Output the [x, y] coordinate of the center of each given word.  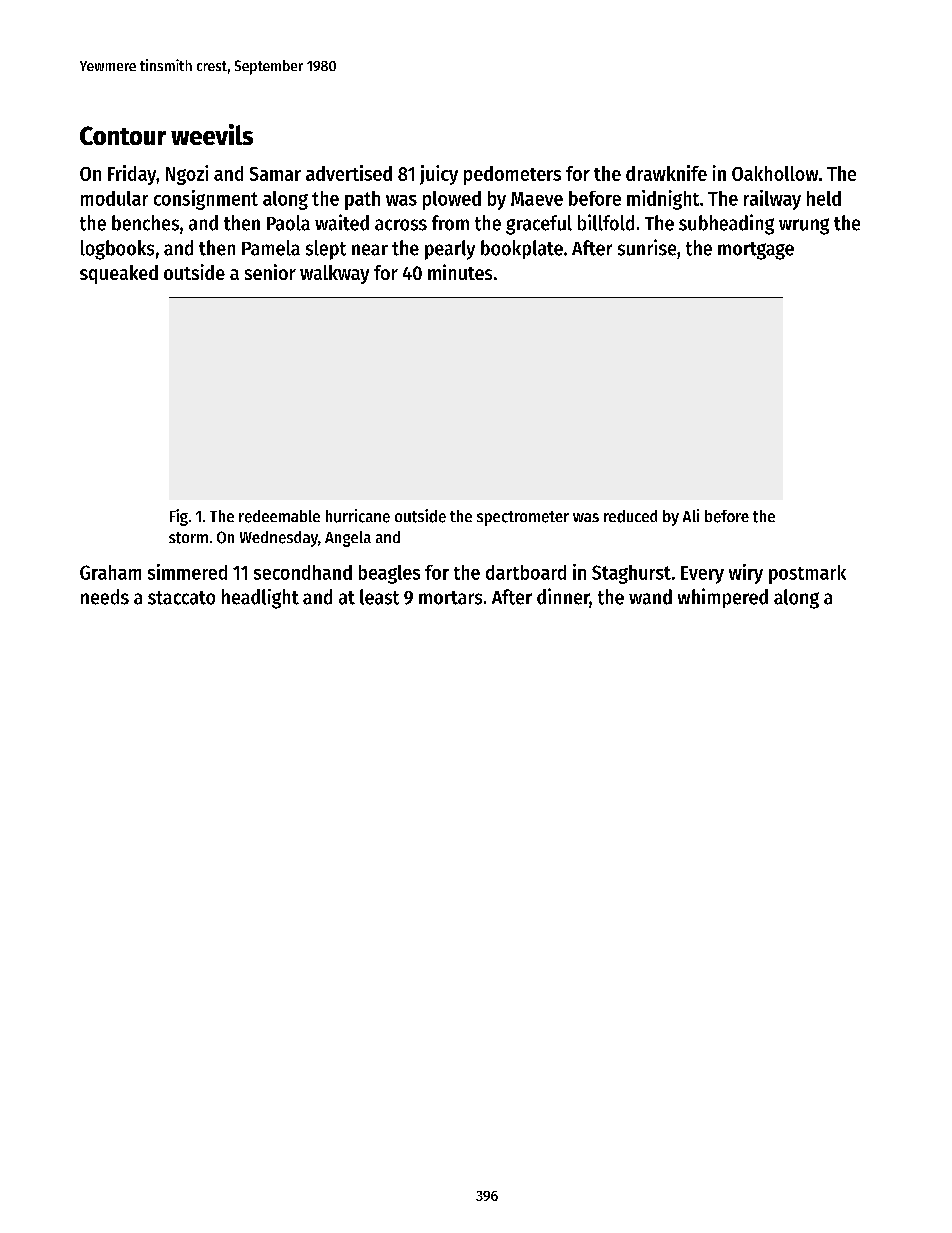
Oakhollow [775, 173]
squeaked [119, 274]
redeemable [279, 516]
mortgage [756, 251]
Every [702, 575]
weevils [212, 134]
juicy [439, 175]
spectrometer [523, 518]
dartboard [526, 572]
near [370, 250]
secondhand [303, 572]
